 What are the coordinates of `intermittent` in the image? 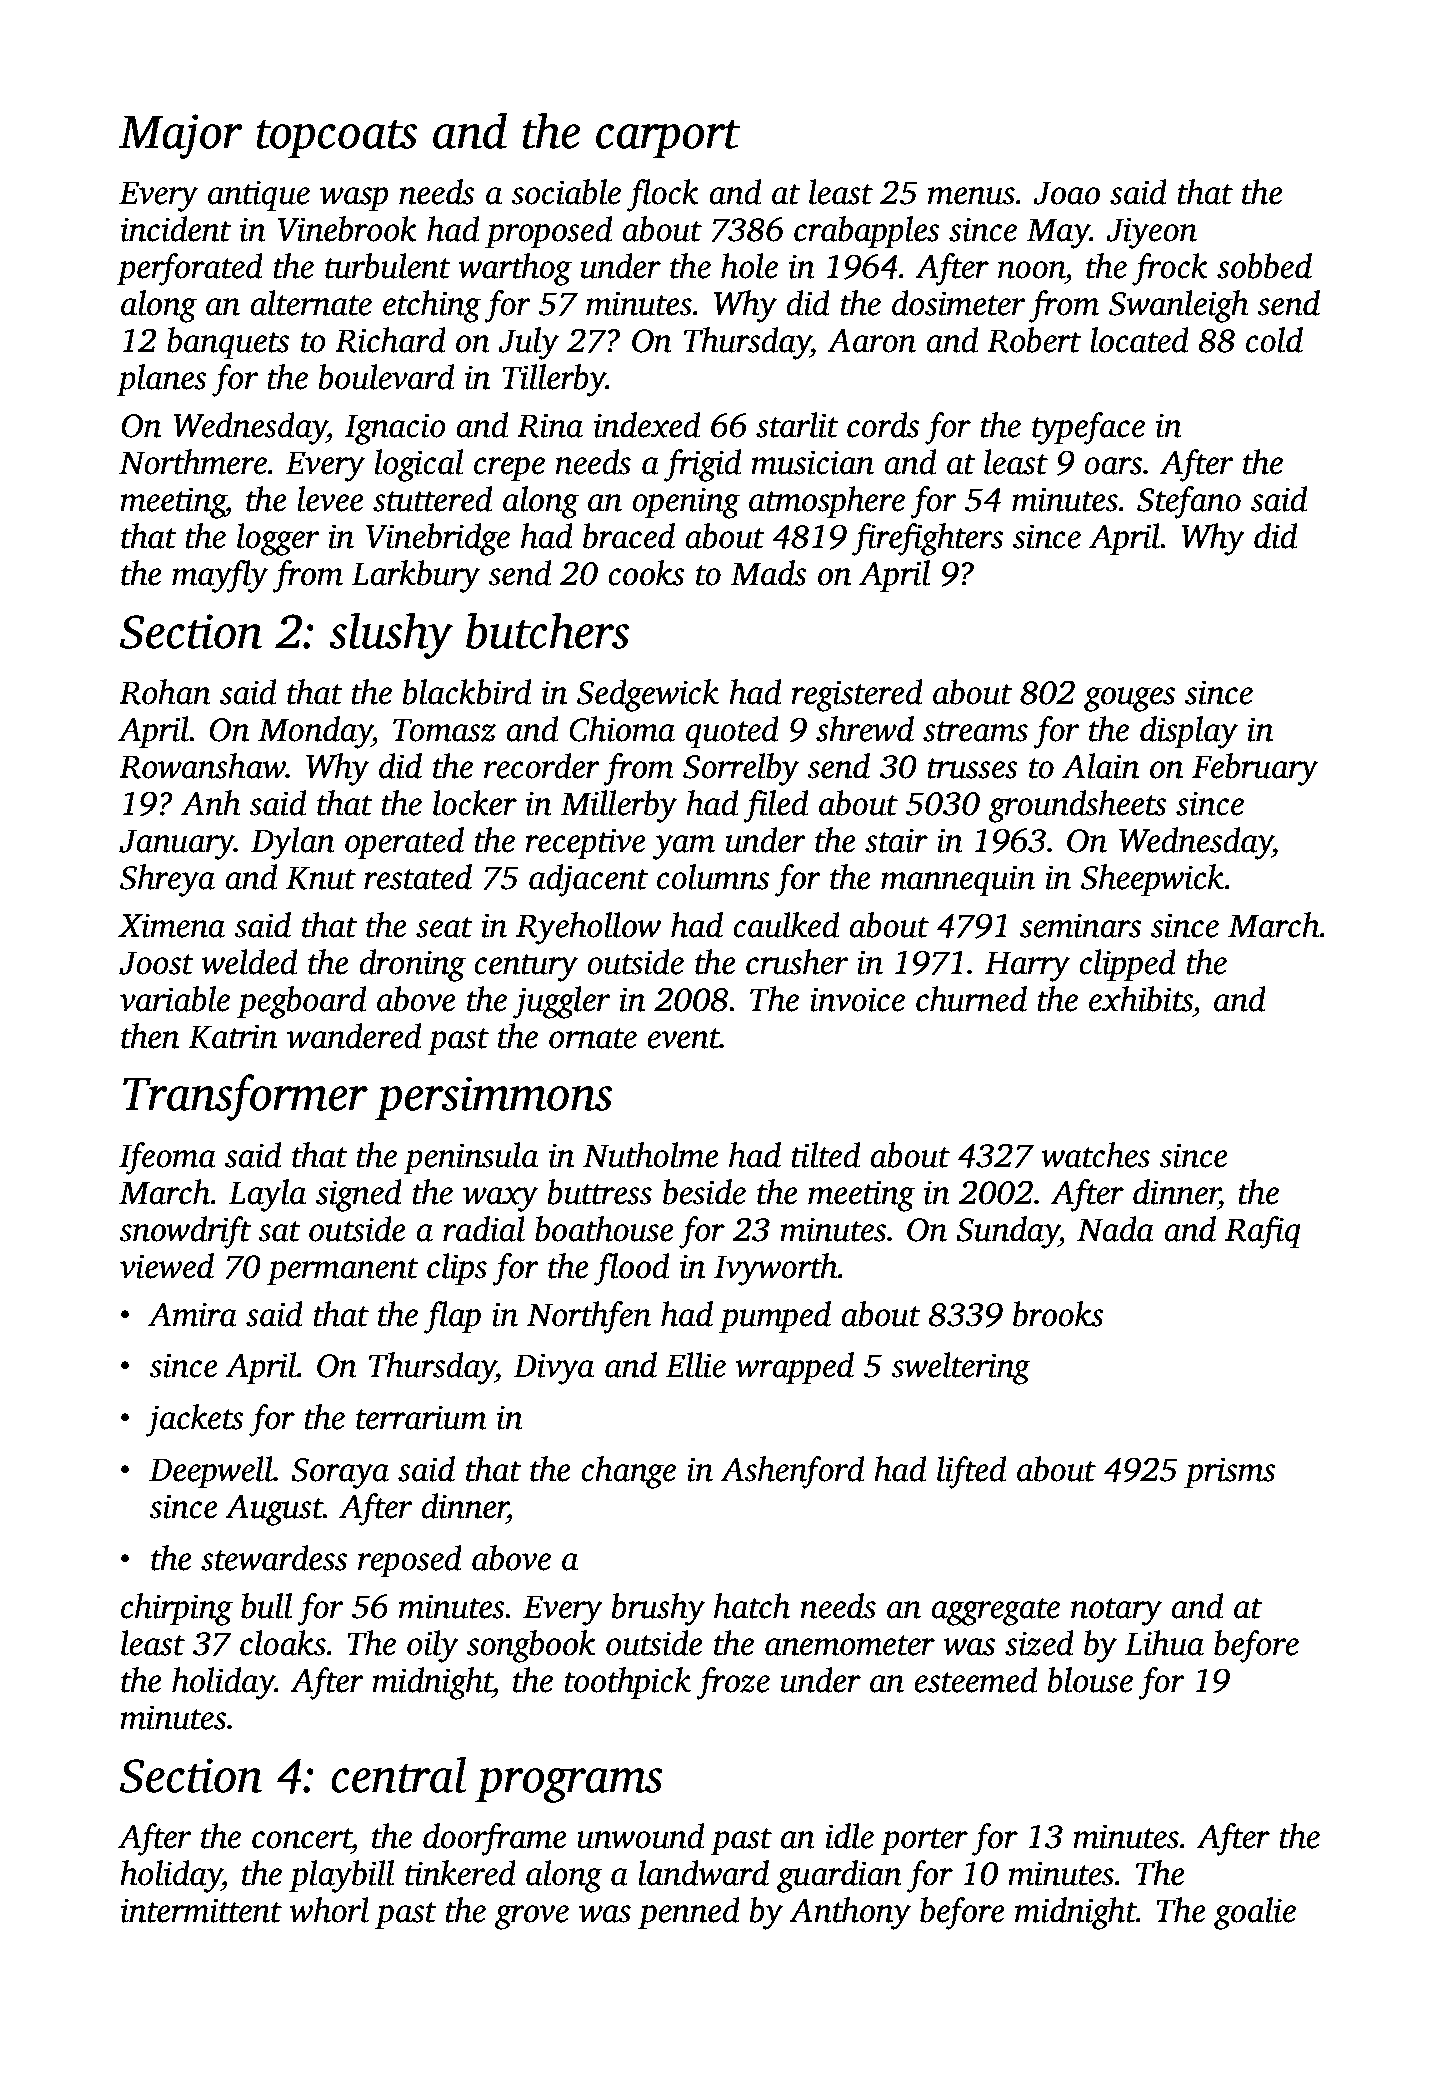 It's located at (201, 1910).
